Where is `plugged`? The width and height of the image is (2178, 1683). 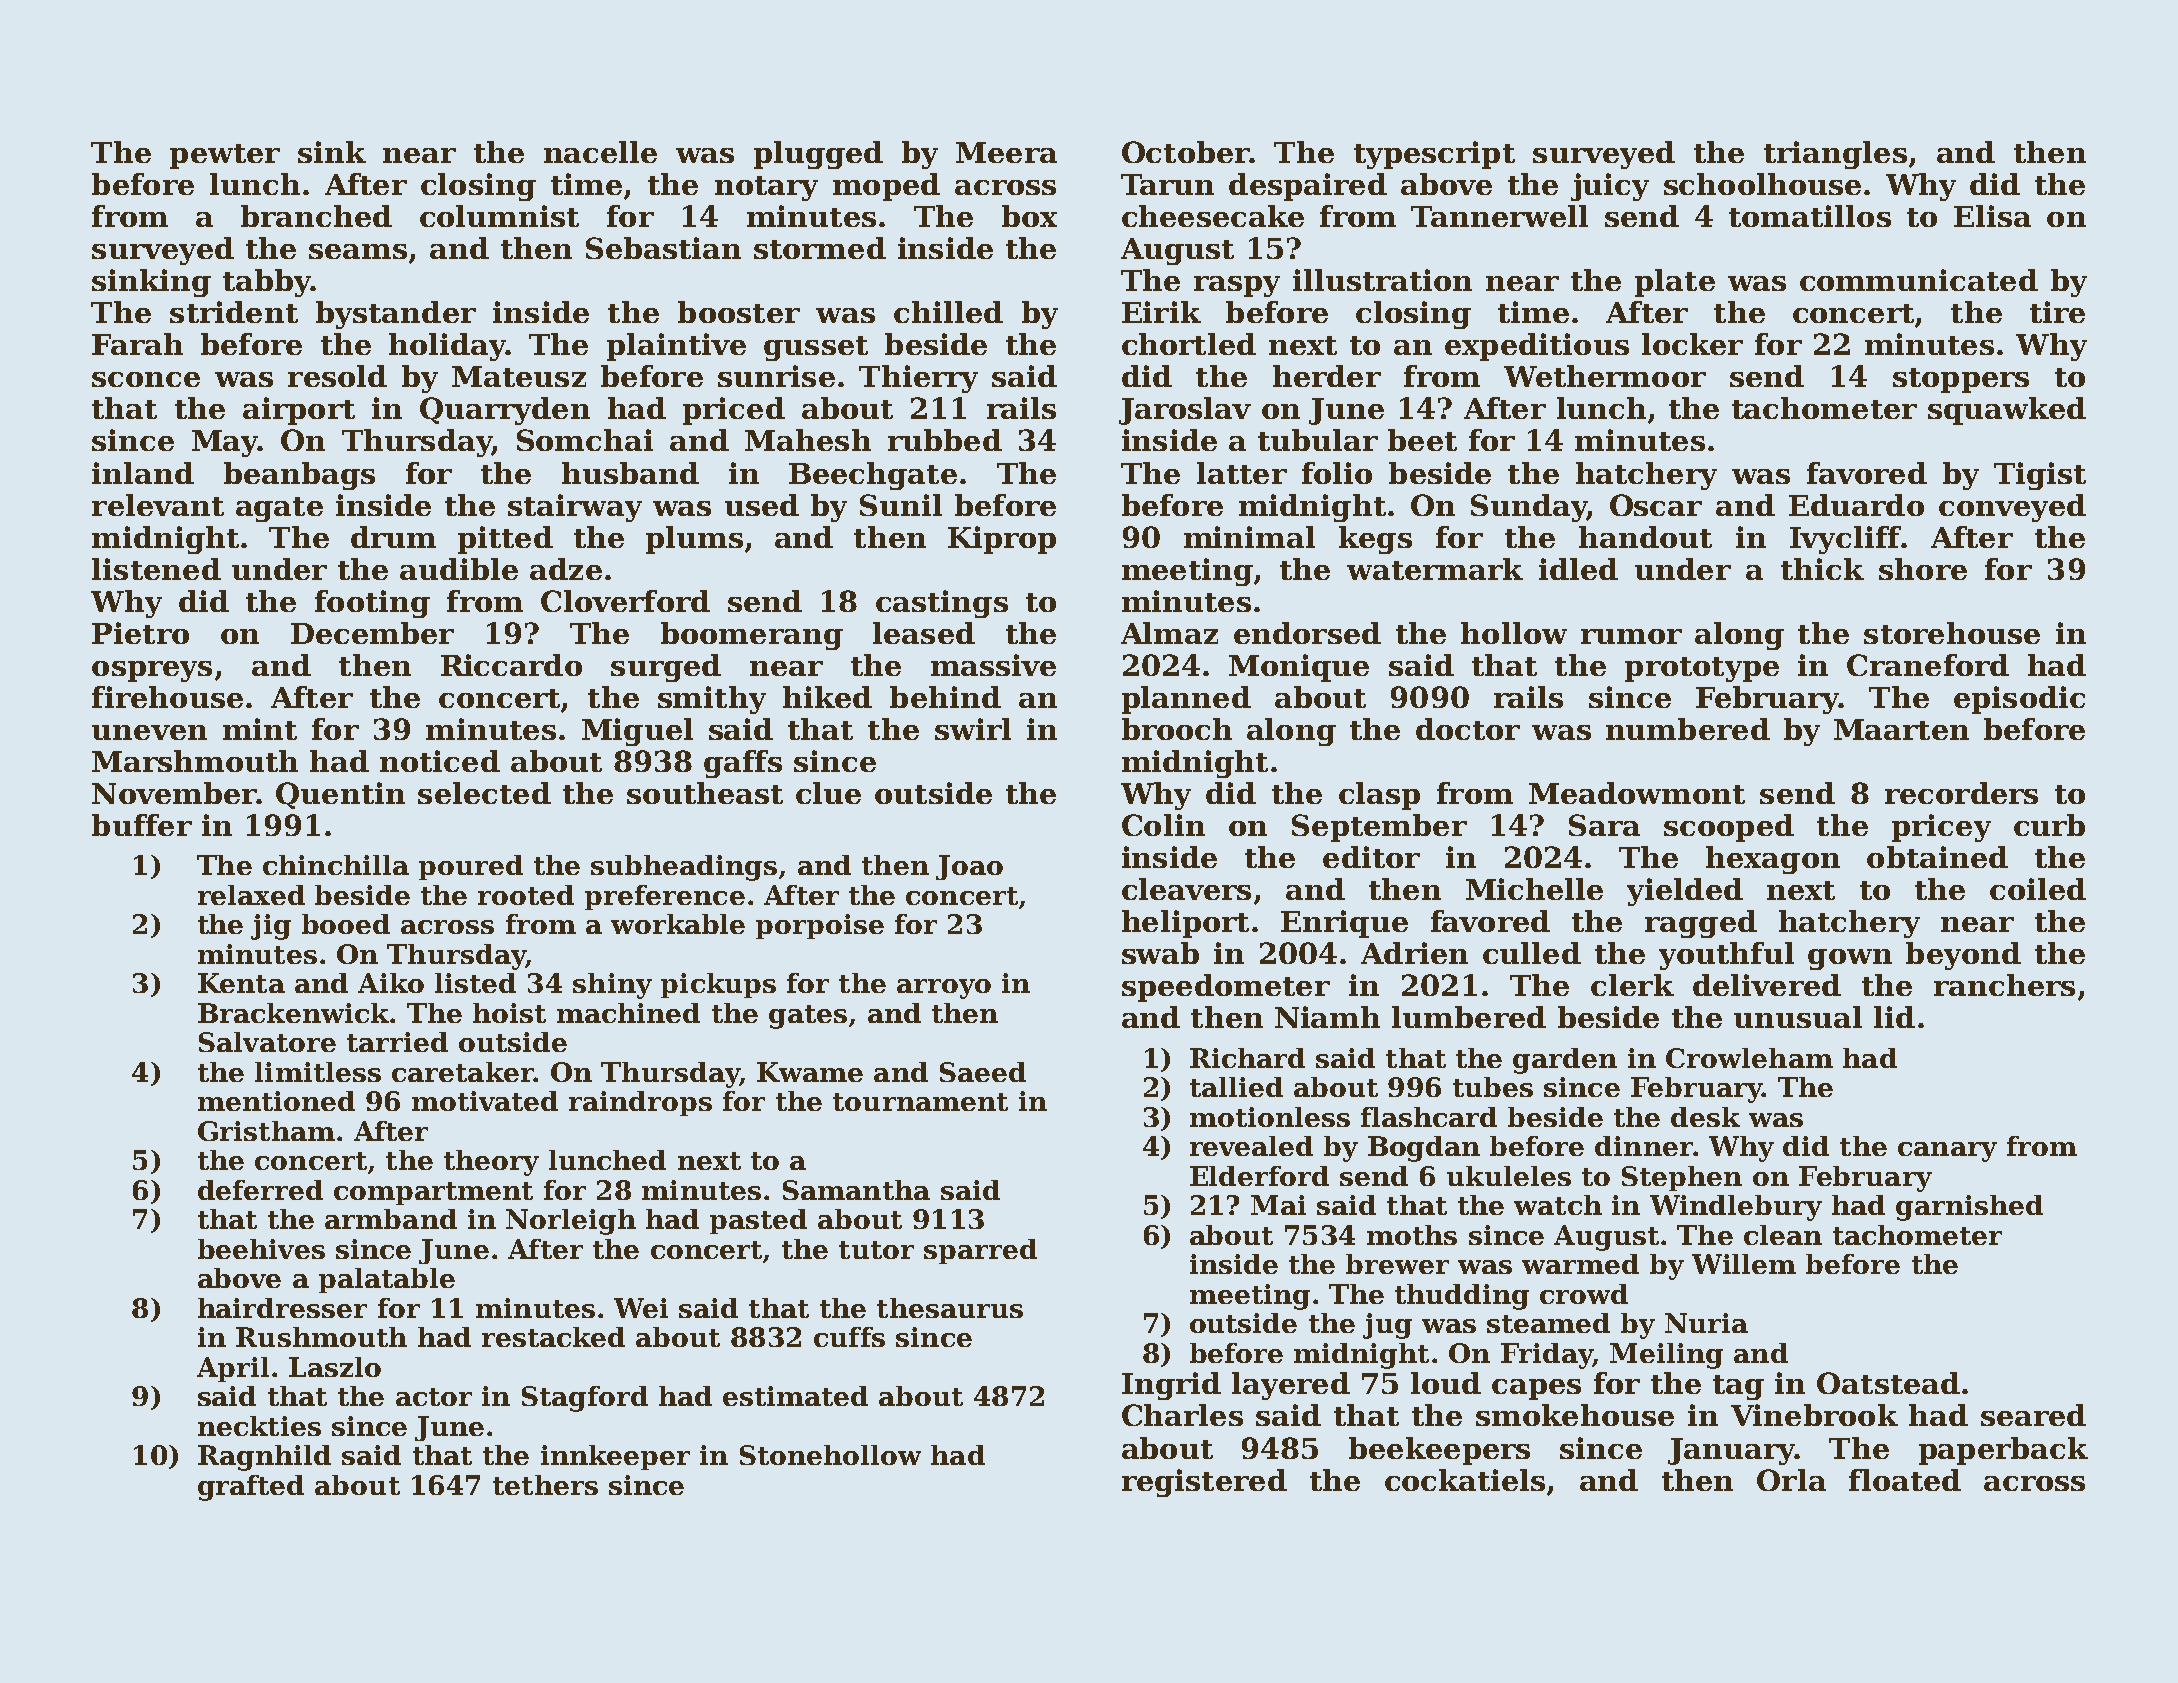
plugged is located at coordinates (818, 155).
